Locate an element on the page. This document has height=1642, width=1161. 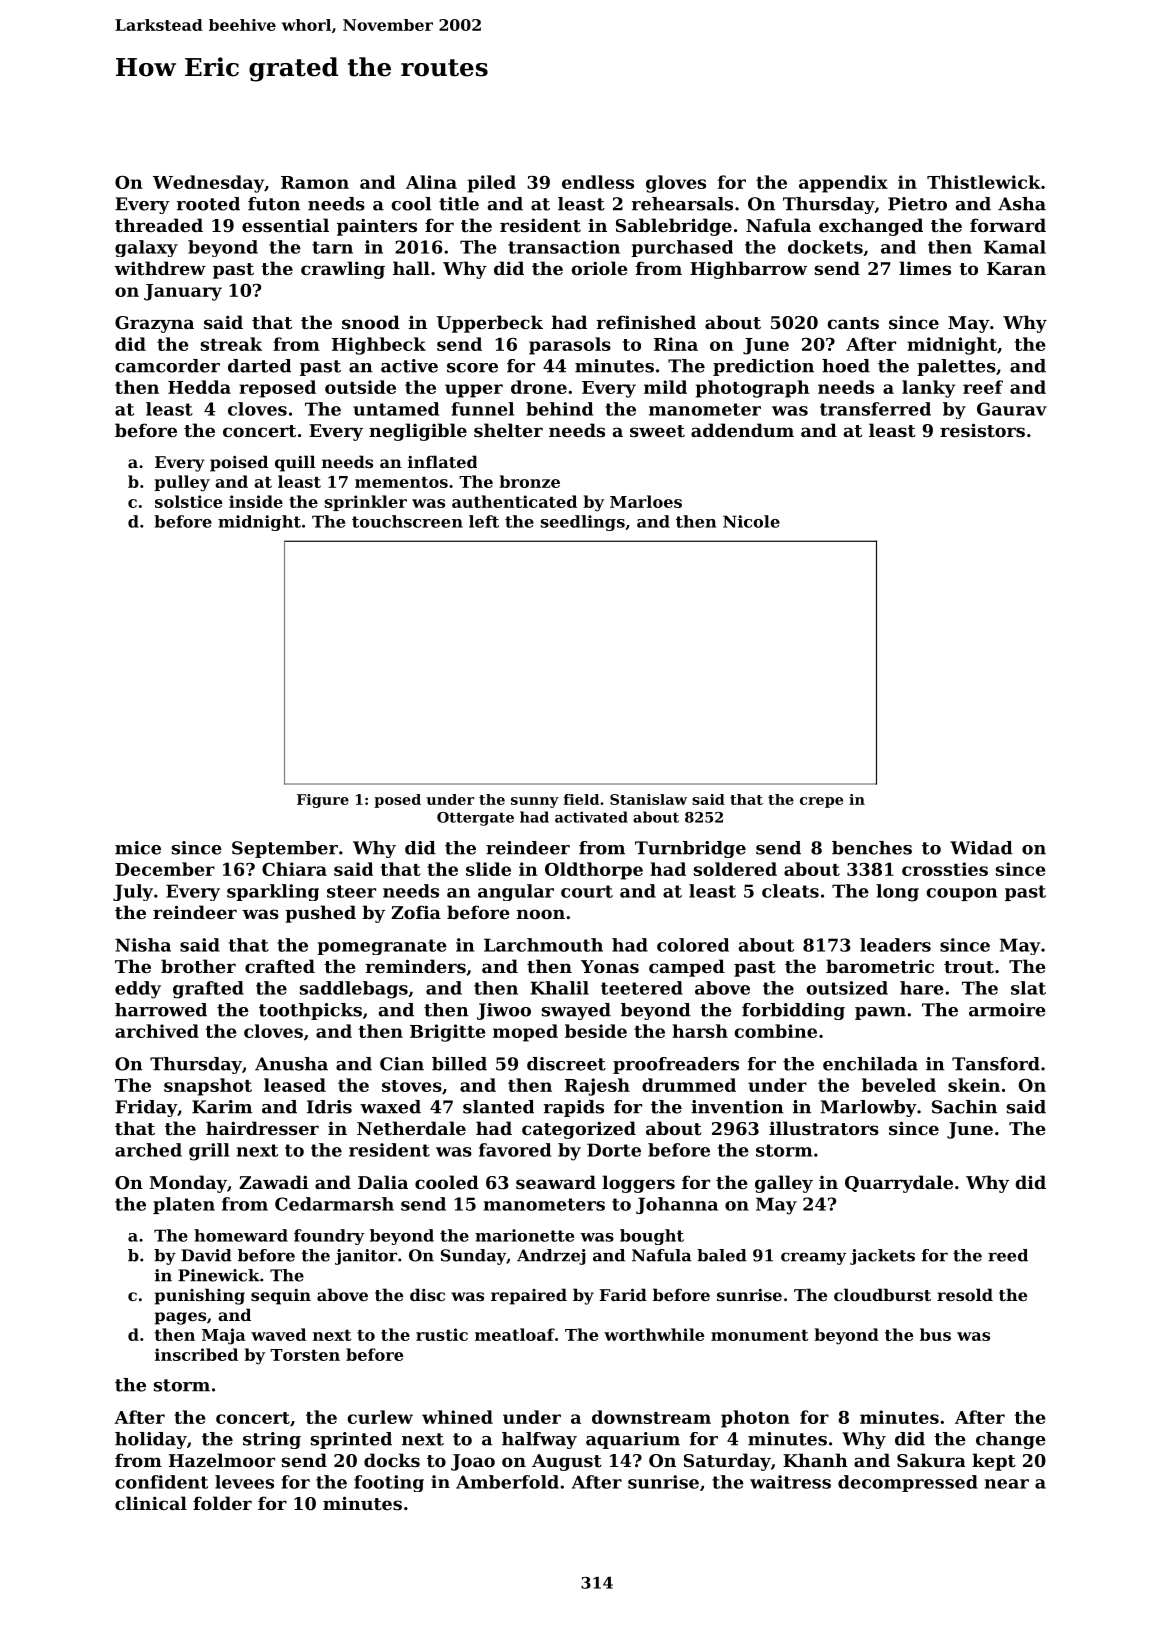
Netherdale is located at coordinates (411, 1128).
